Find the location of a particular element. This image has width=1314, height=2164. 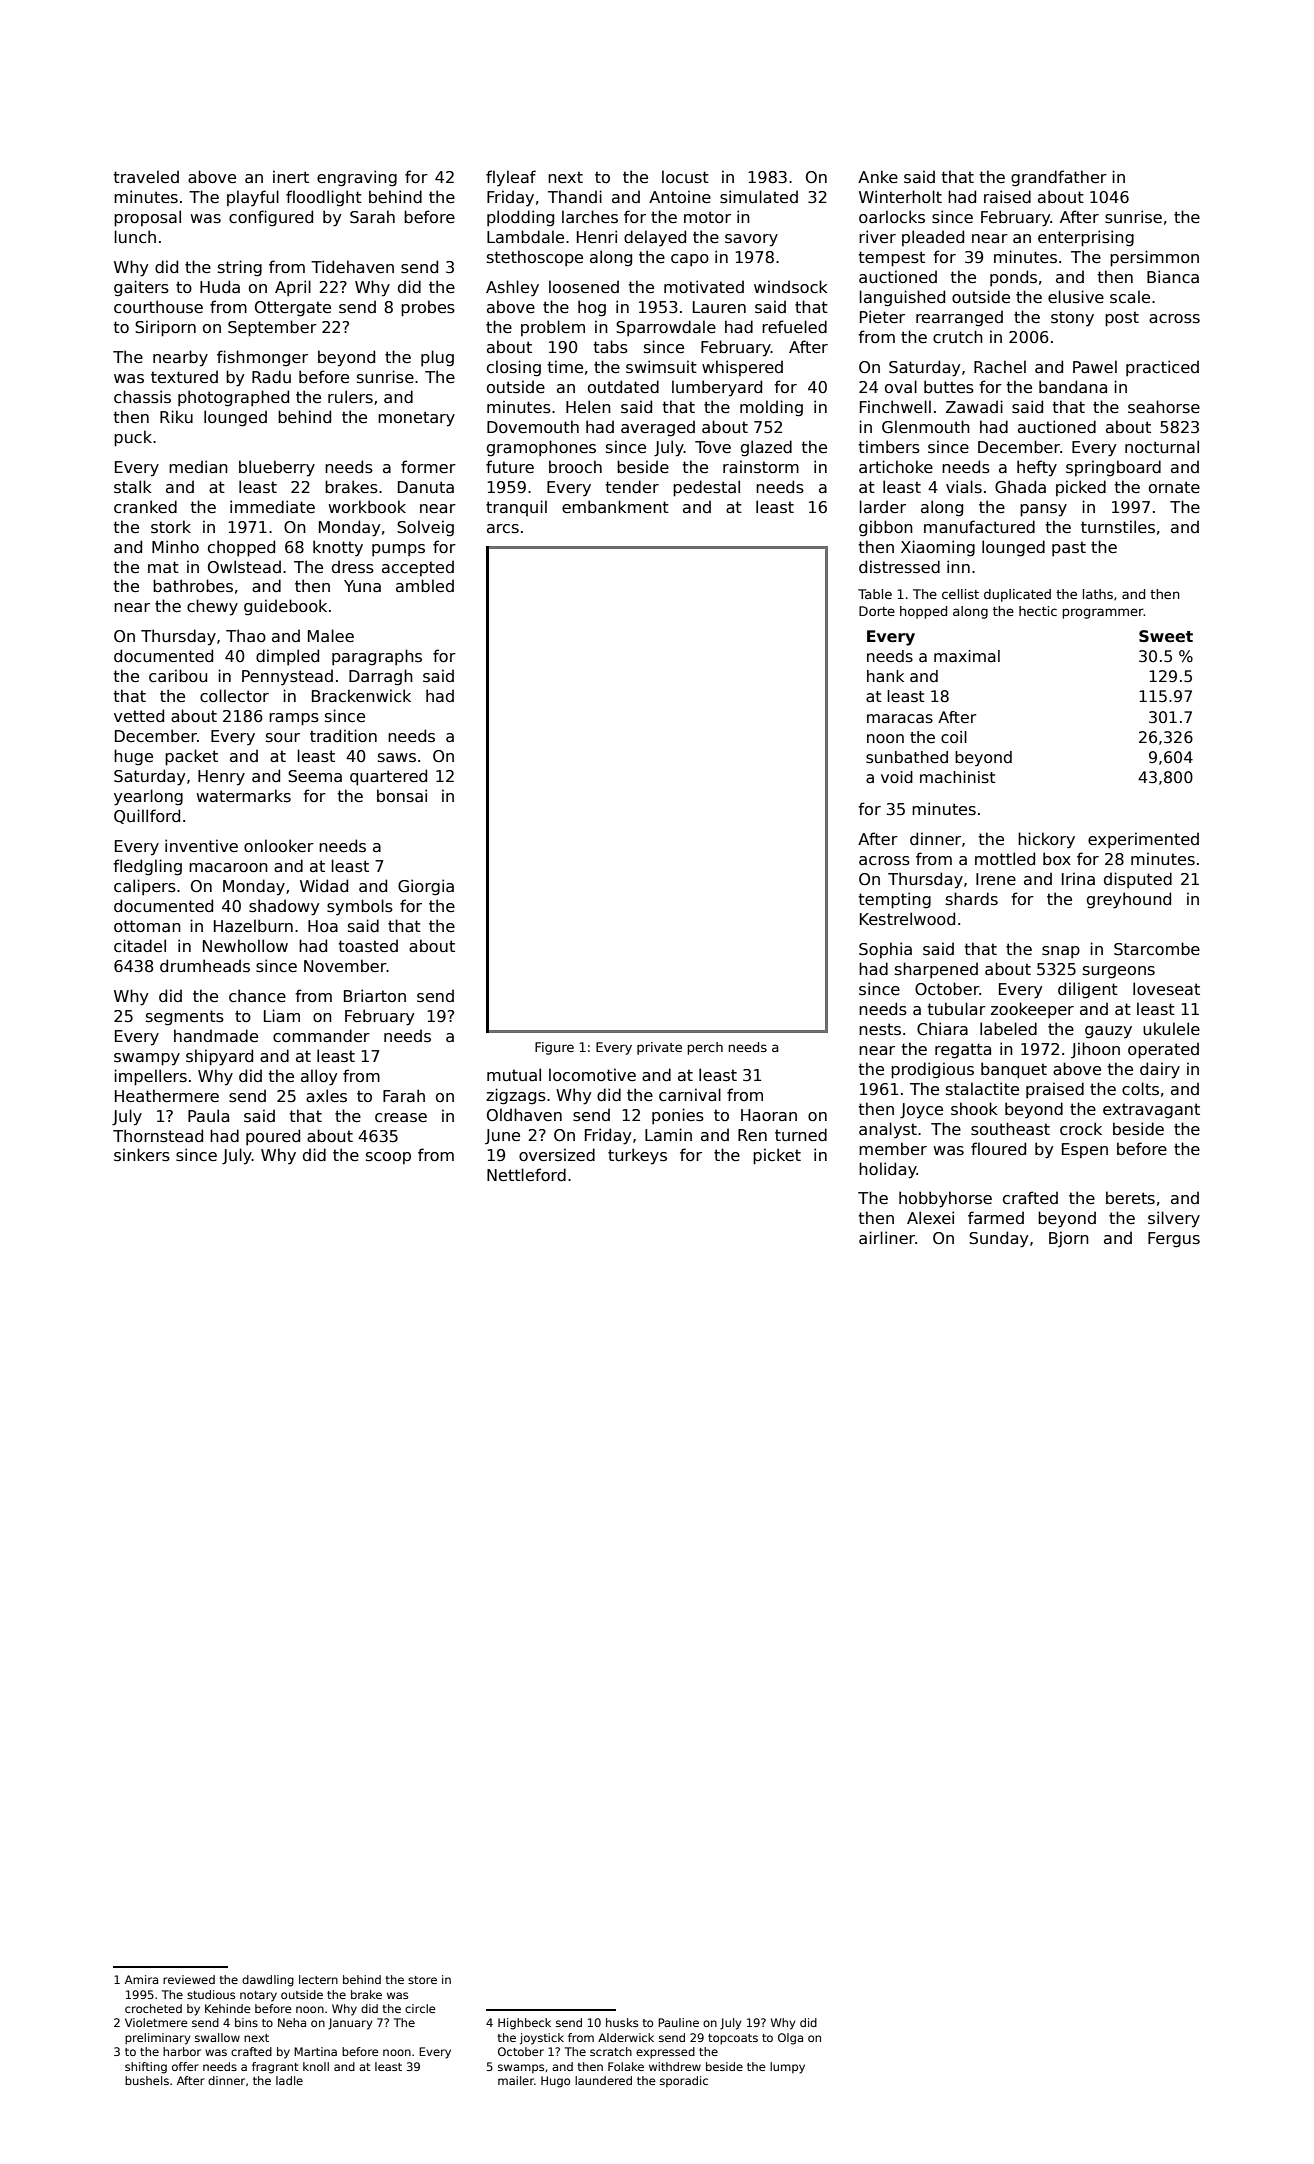

Bjorn is located at coordinates (1069, 1239).
